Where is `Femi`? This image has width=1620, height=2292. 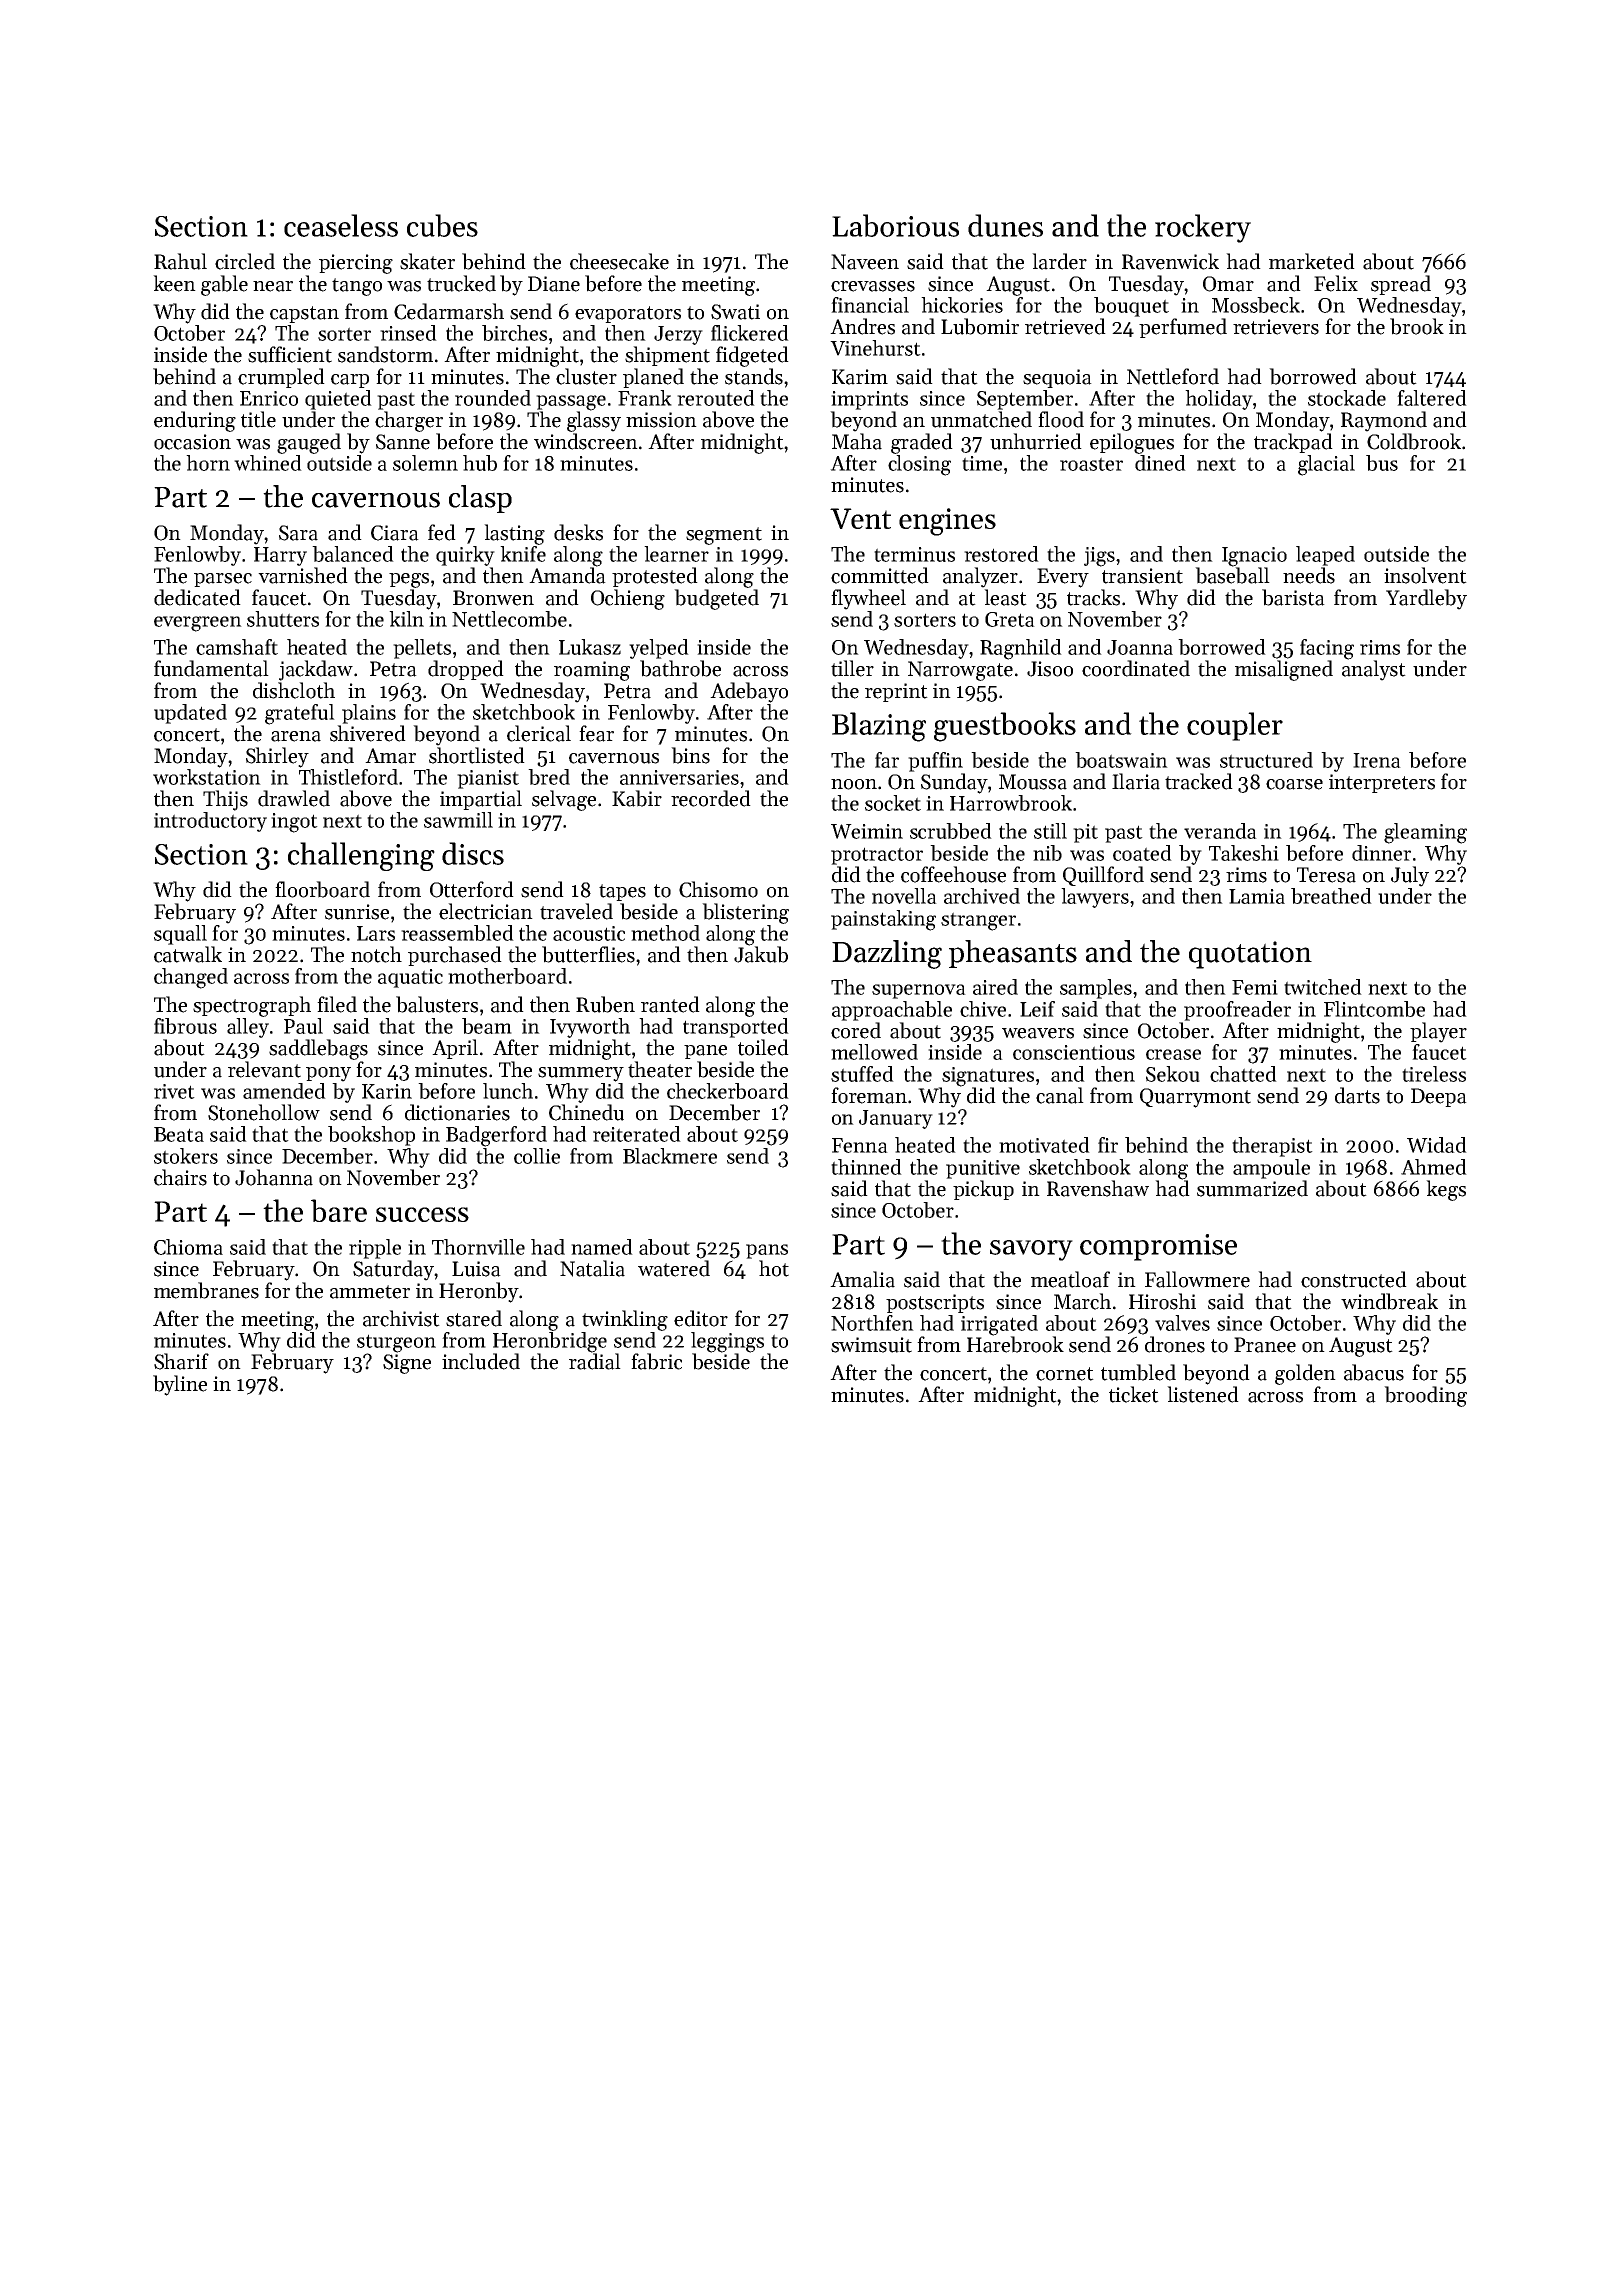 Femi is located at coordinates (1255, 987).
